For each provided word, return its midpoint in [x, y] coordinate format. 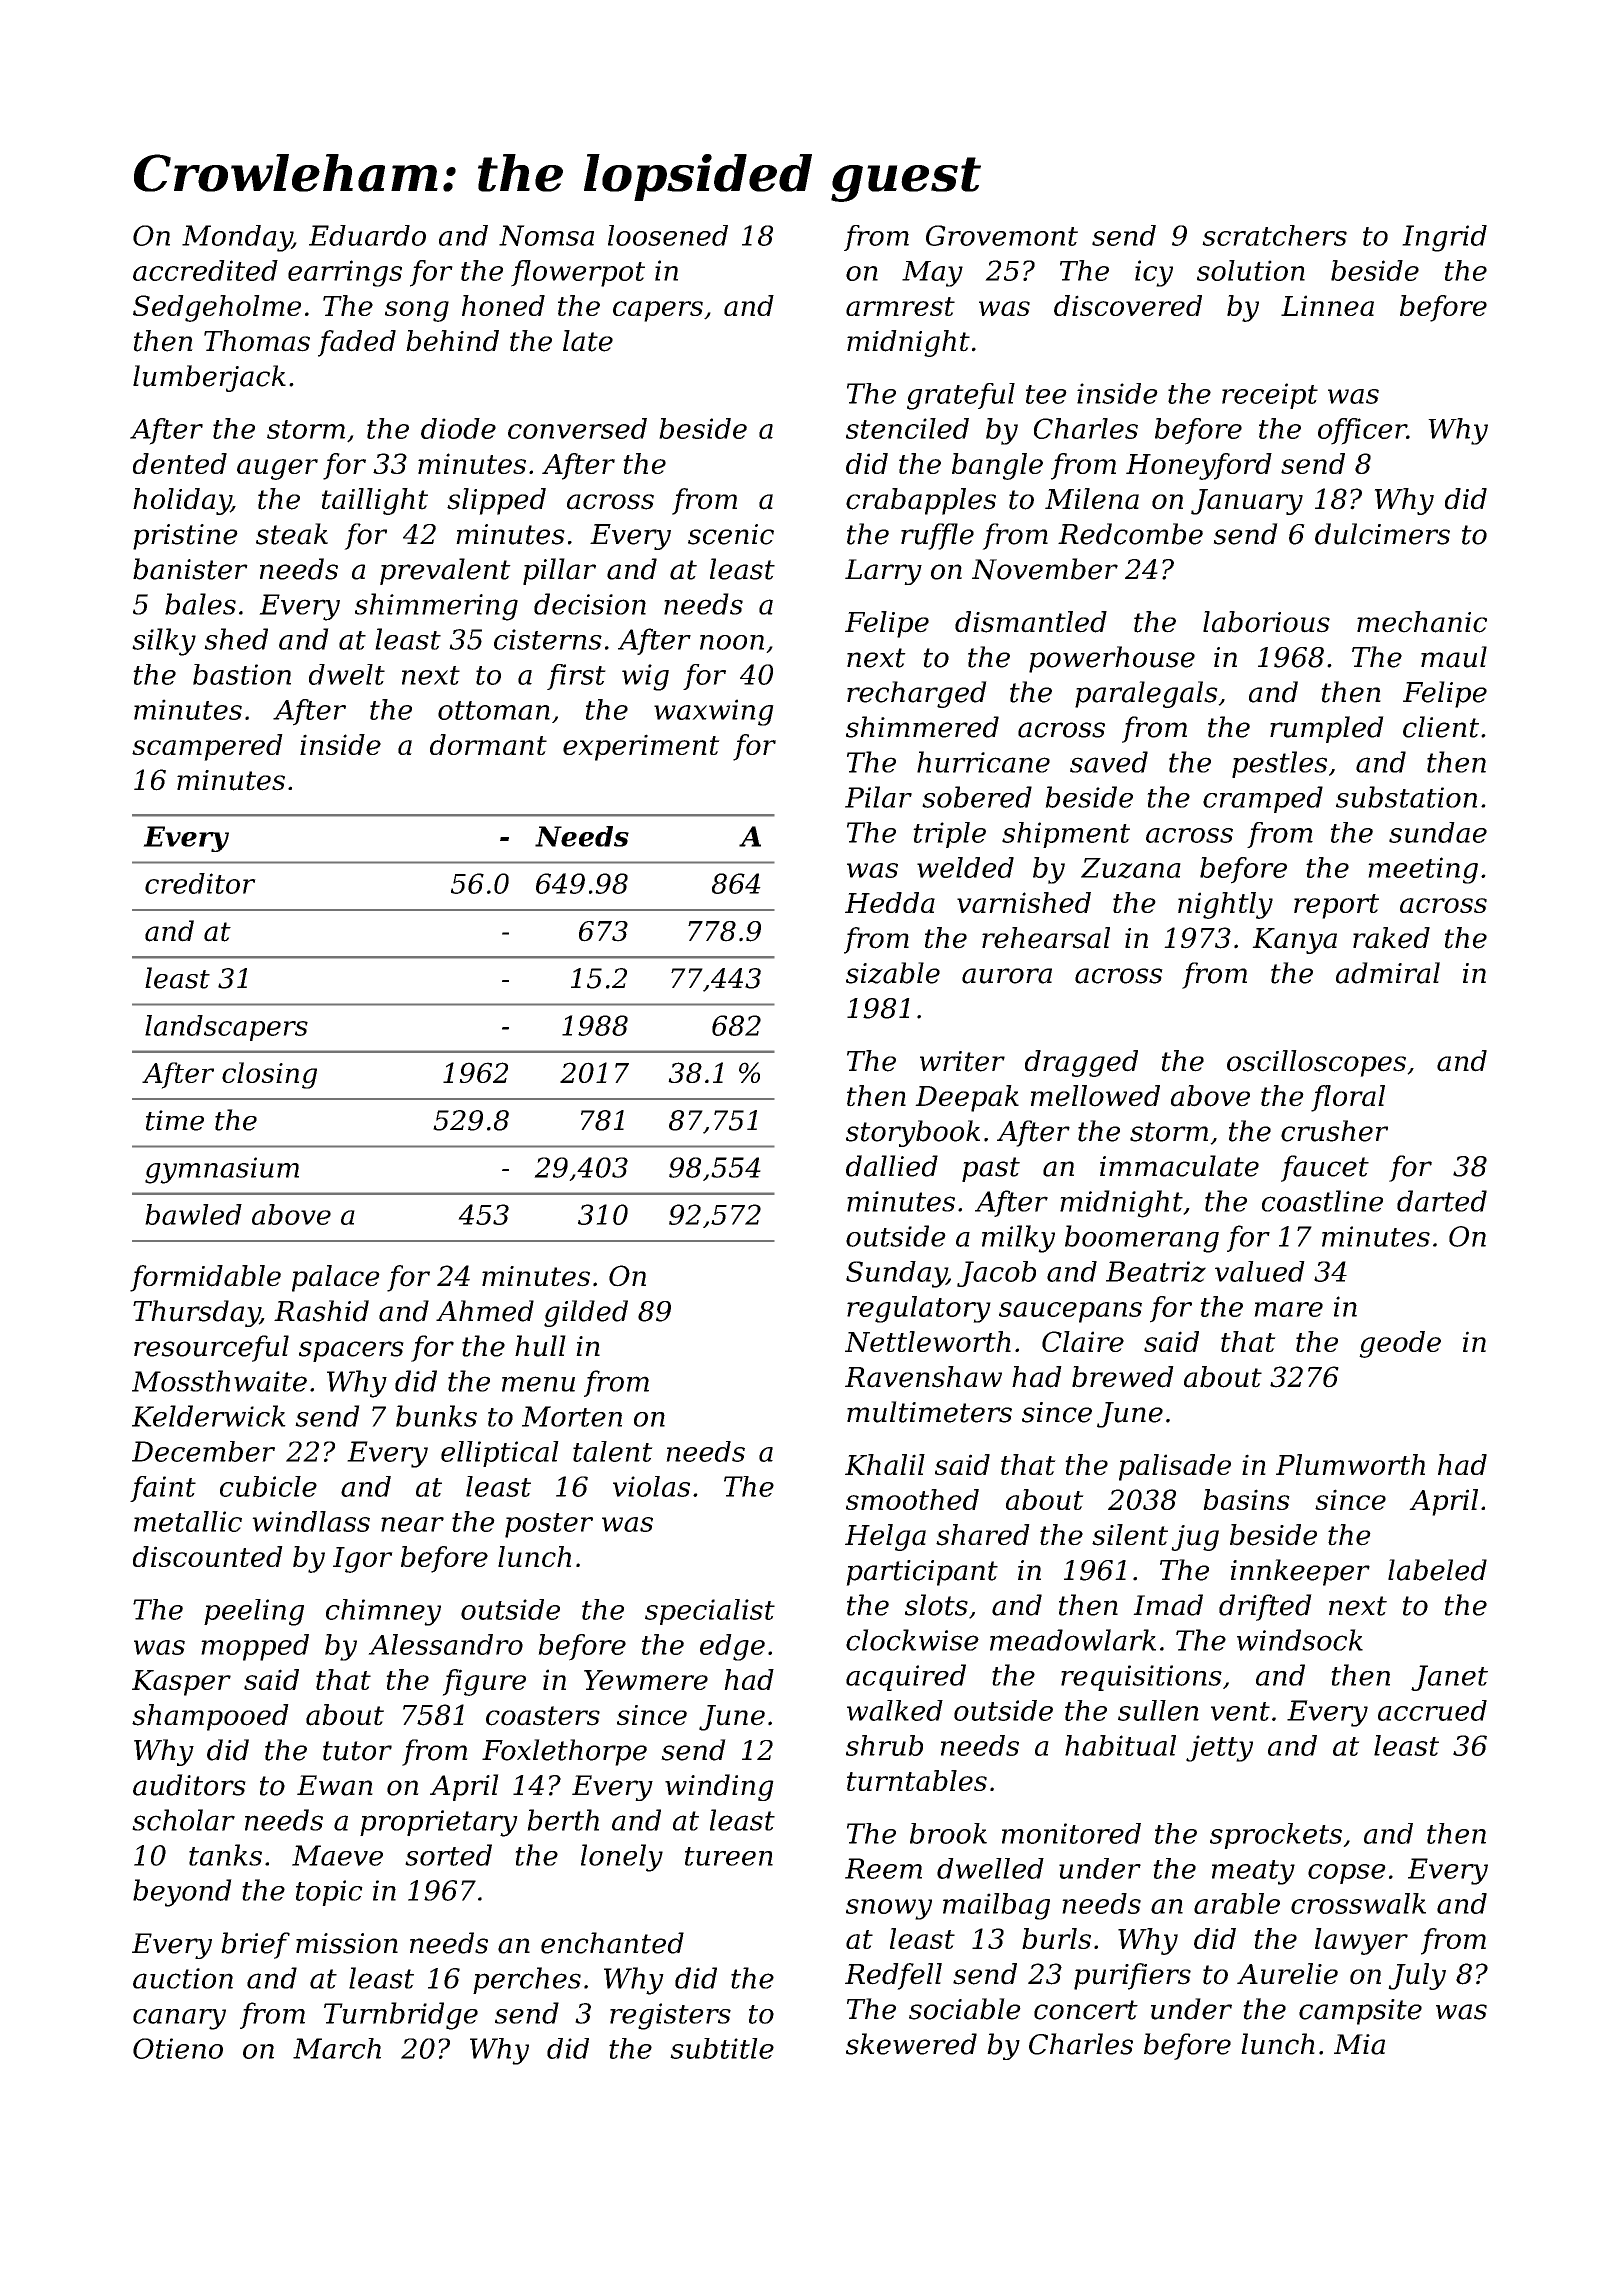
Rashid [321, 1311]
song [417, 311]
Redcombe [1130, 534]
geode [1400, 1344]
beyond [182, 1893]
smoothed [912, 1499]
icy [1154, 273]
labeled [1437, 1570]
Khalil [885, 1464]
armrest [900, 306]
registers [670, 2016]
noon [732, 642]
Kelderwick [209, 1416]
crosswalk [1358, 1903]
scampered [207, 747]
